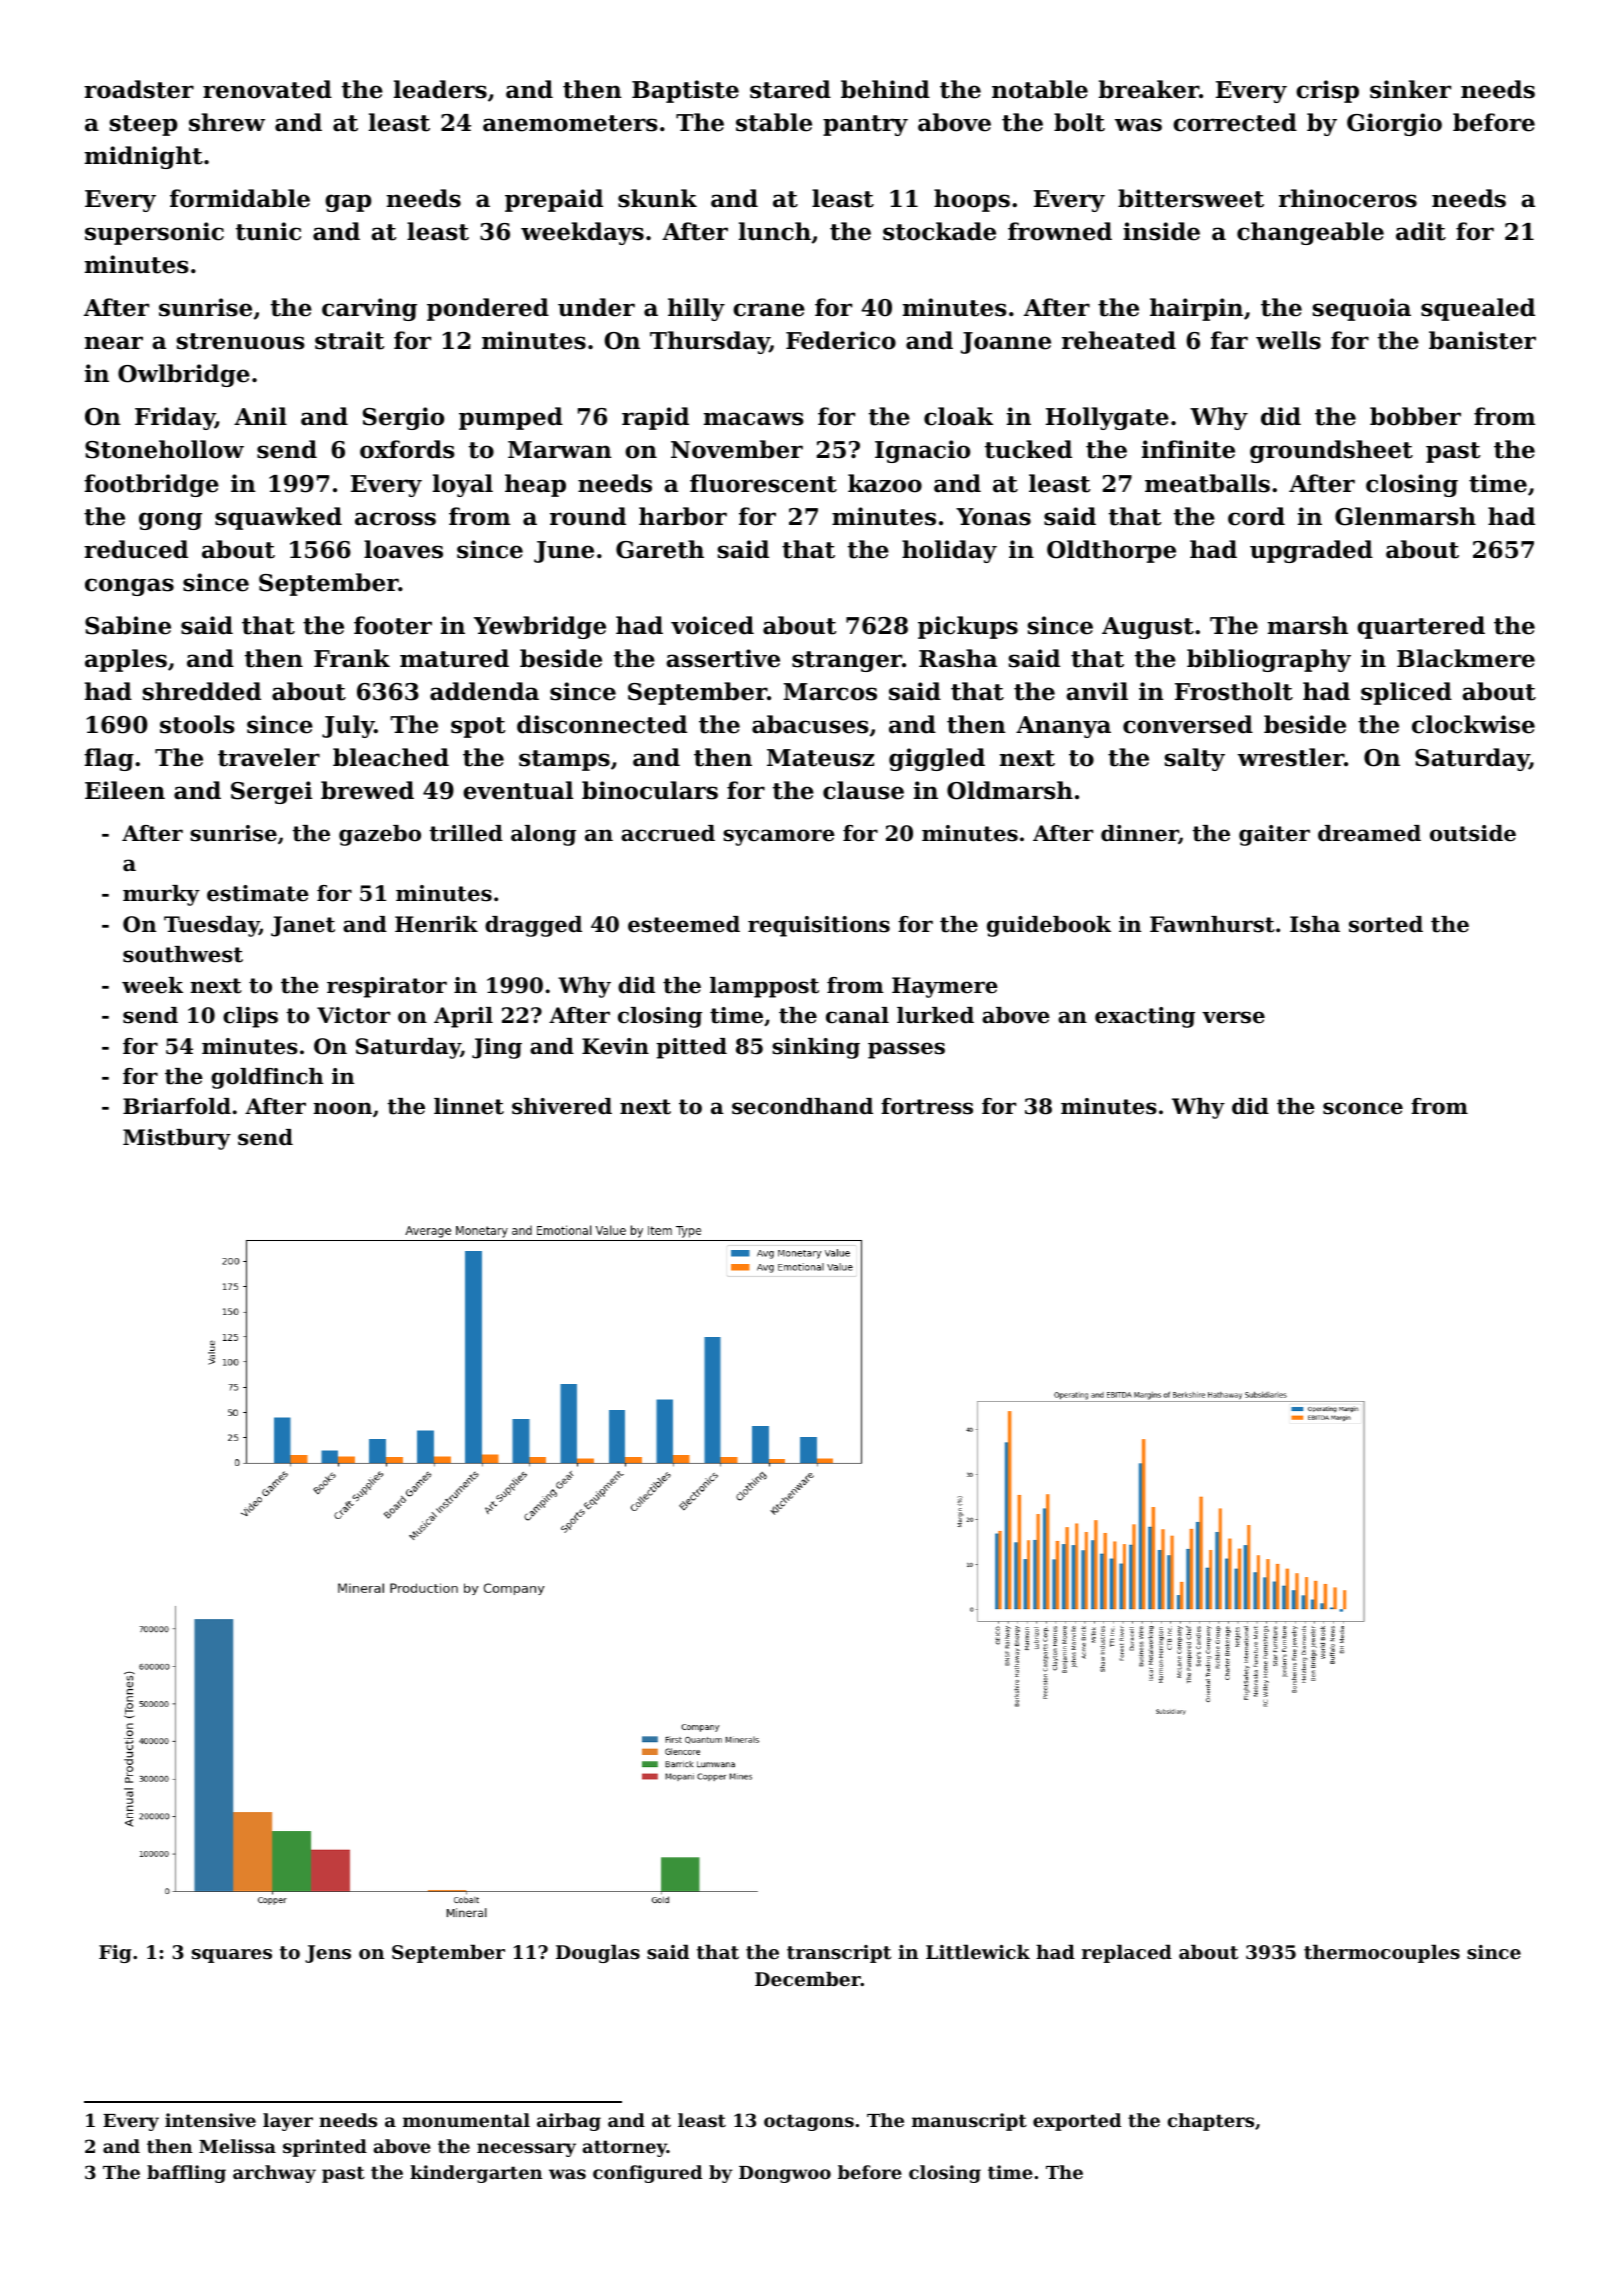 The width and height of the document is (1620, 2292). I want to click on outside, so click(1473, 833).
